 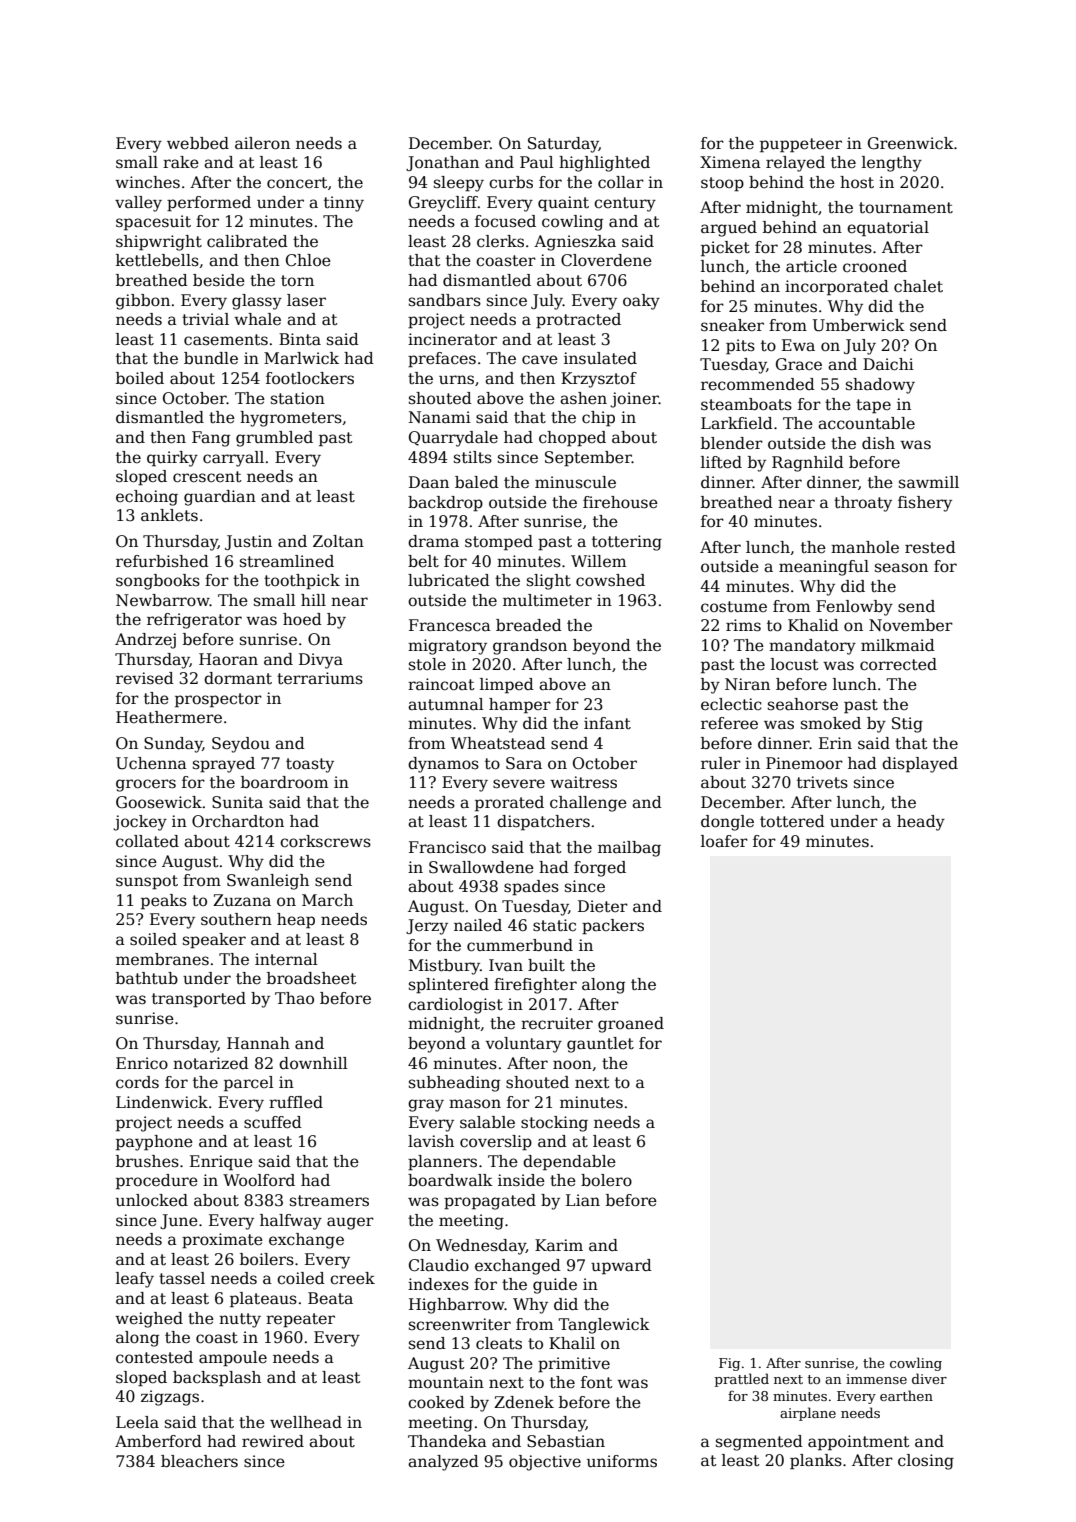 I want to click on bleachers, so click(x=199, y=1461).
